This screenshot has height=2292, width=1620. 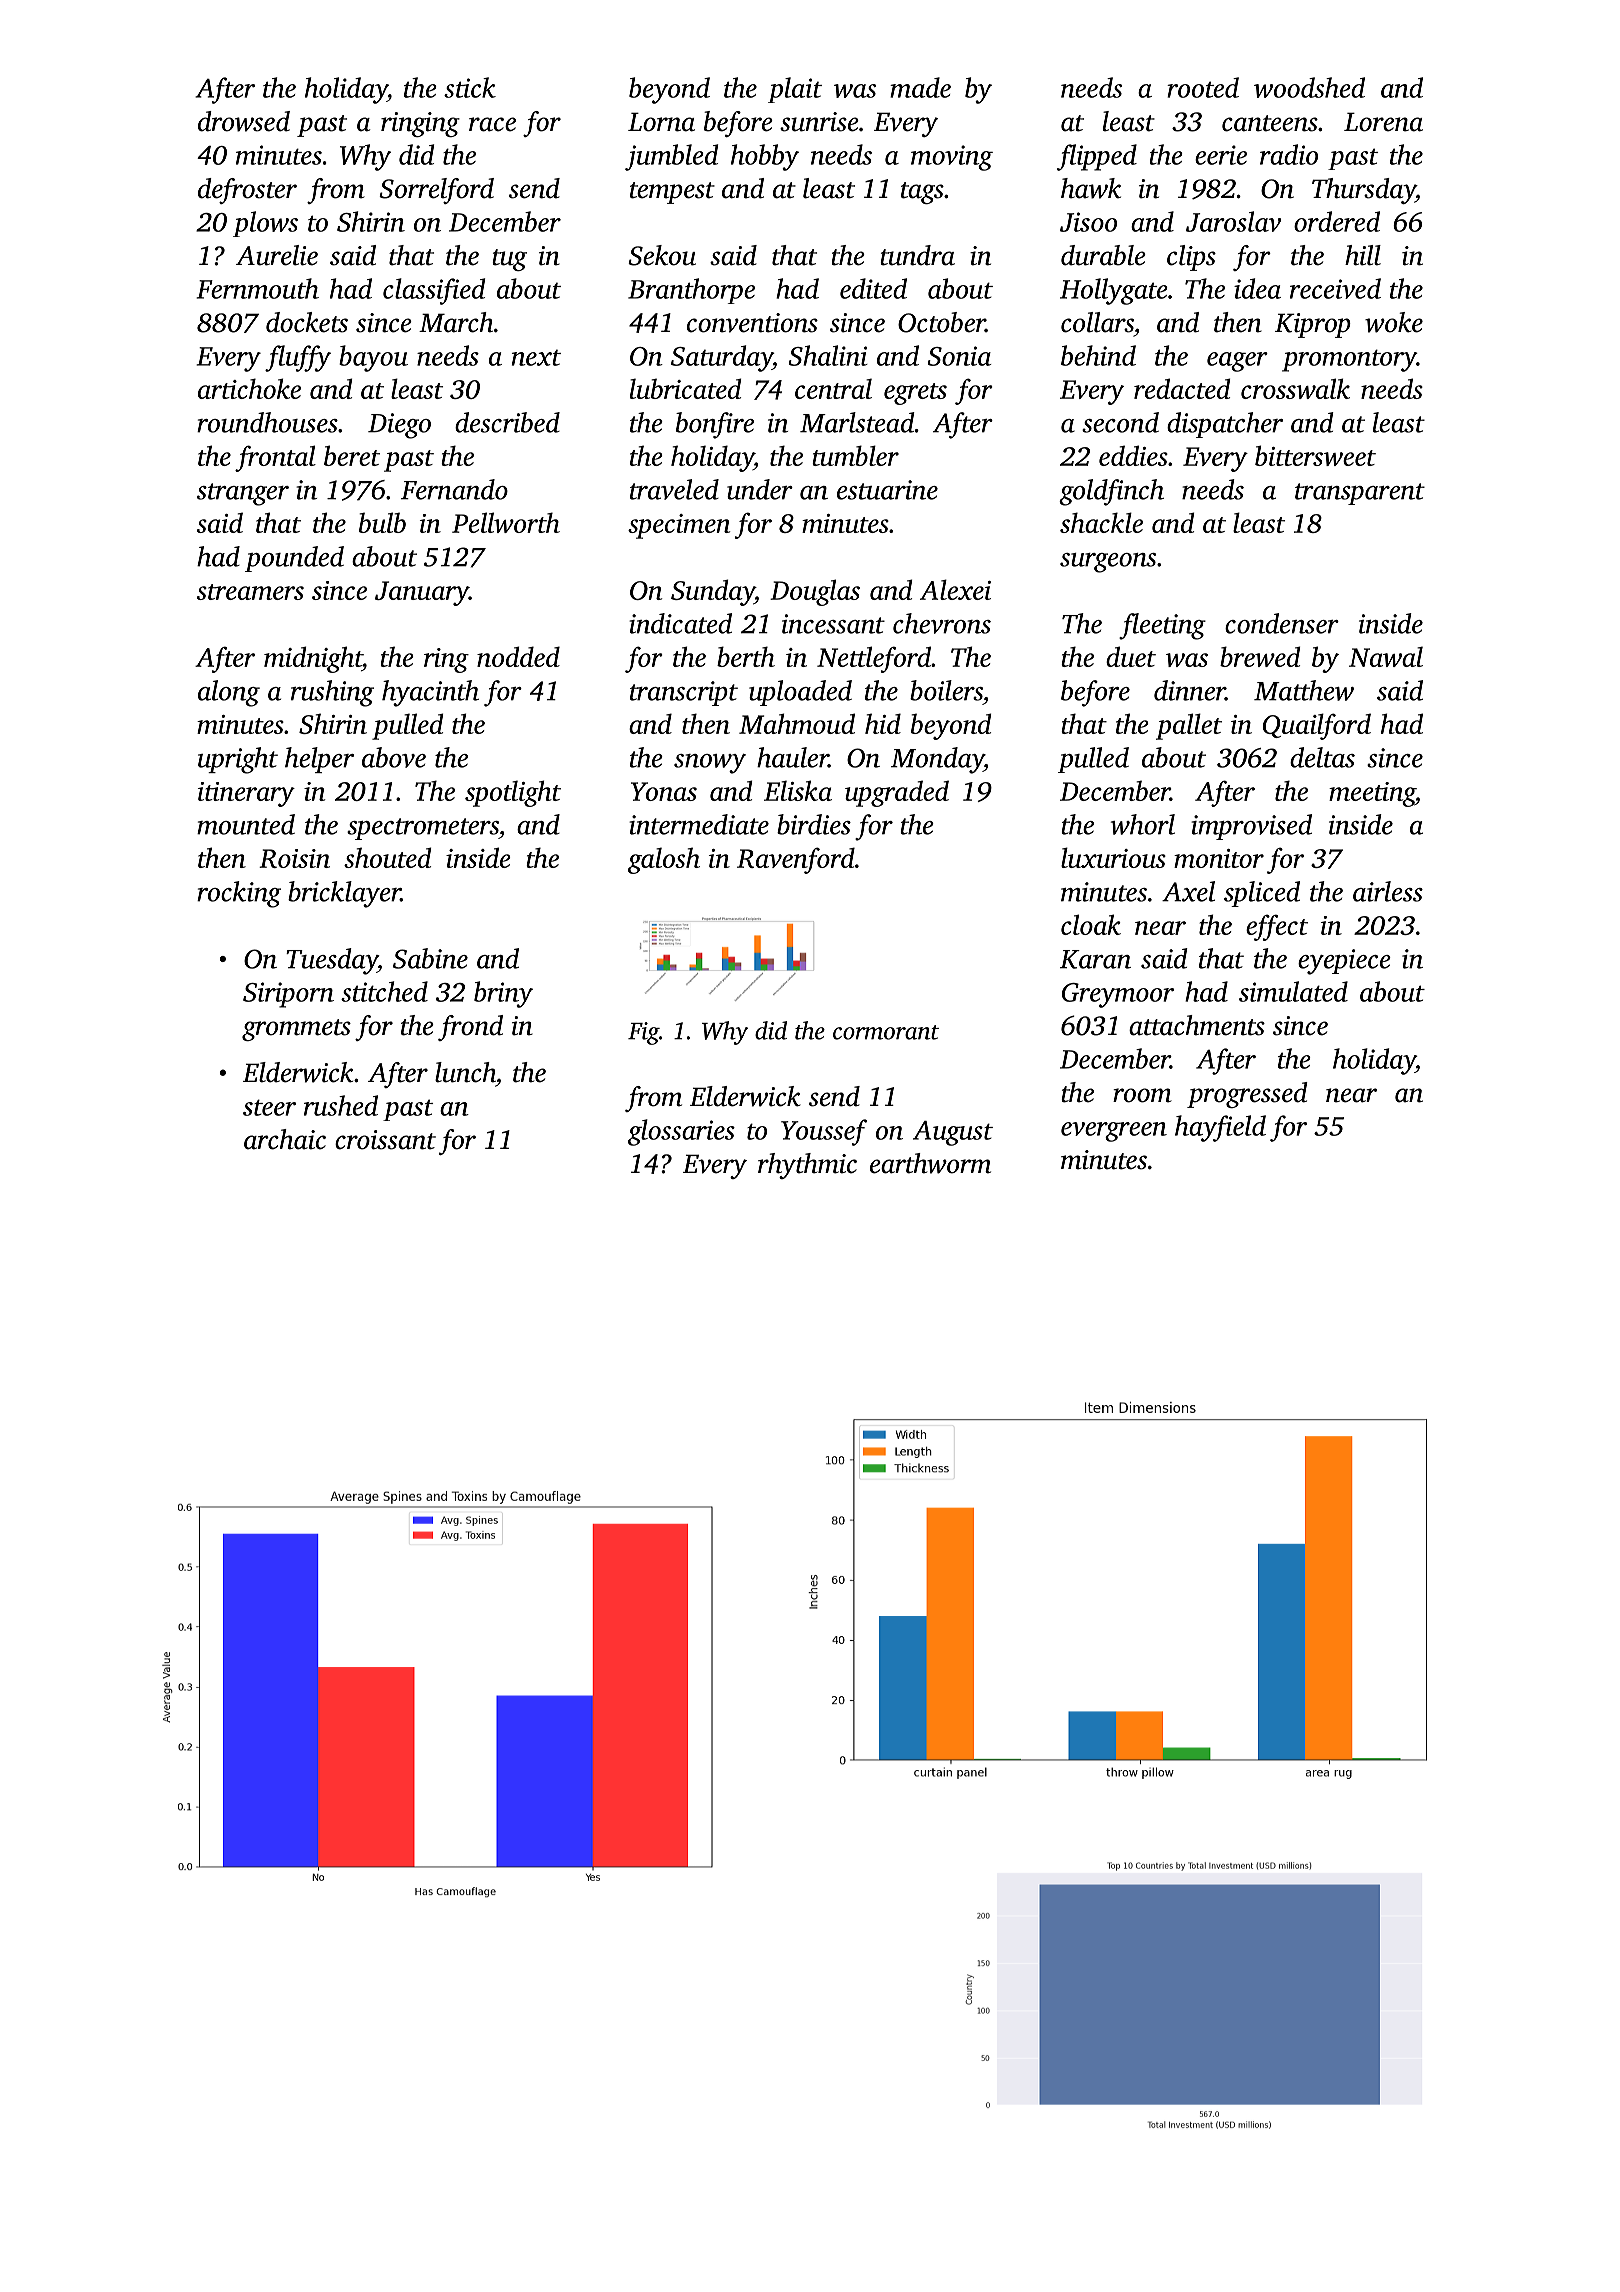 What do you see at coordinates (1189, 690) in the screenshot?
I see `dinner` at bounding box center [1189, 690].
